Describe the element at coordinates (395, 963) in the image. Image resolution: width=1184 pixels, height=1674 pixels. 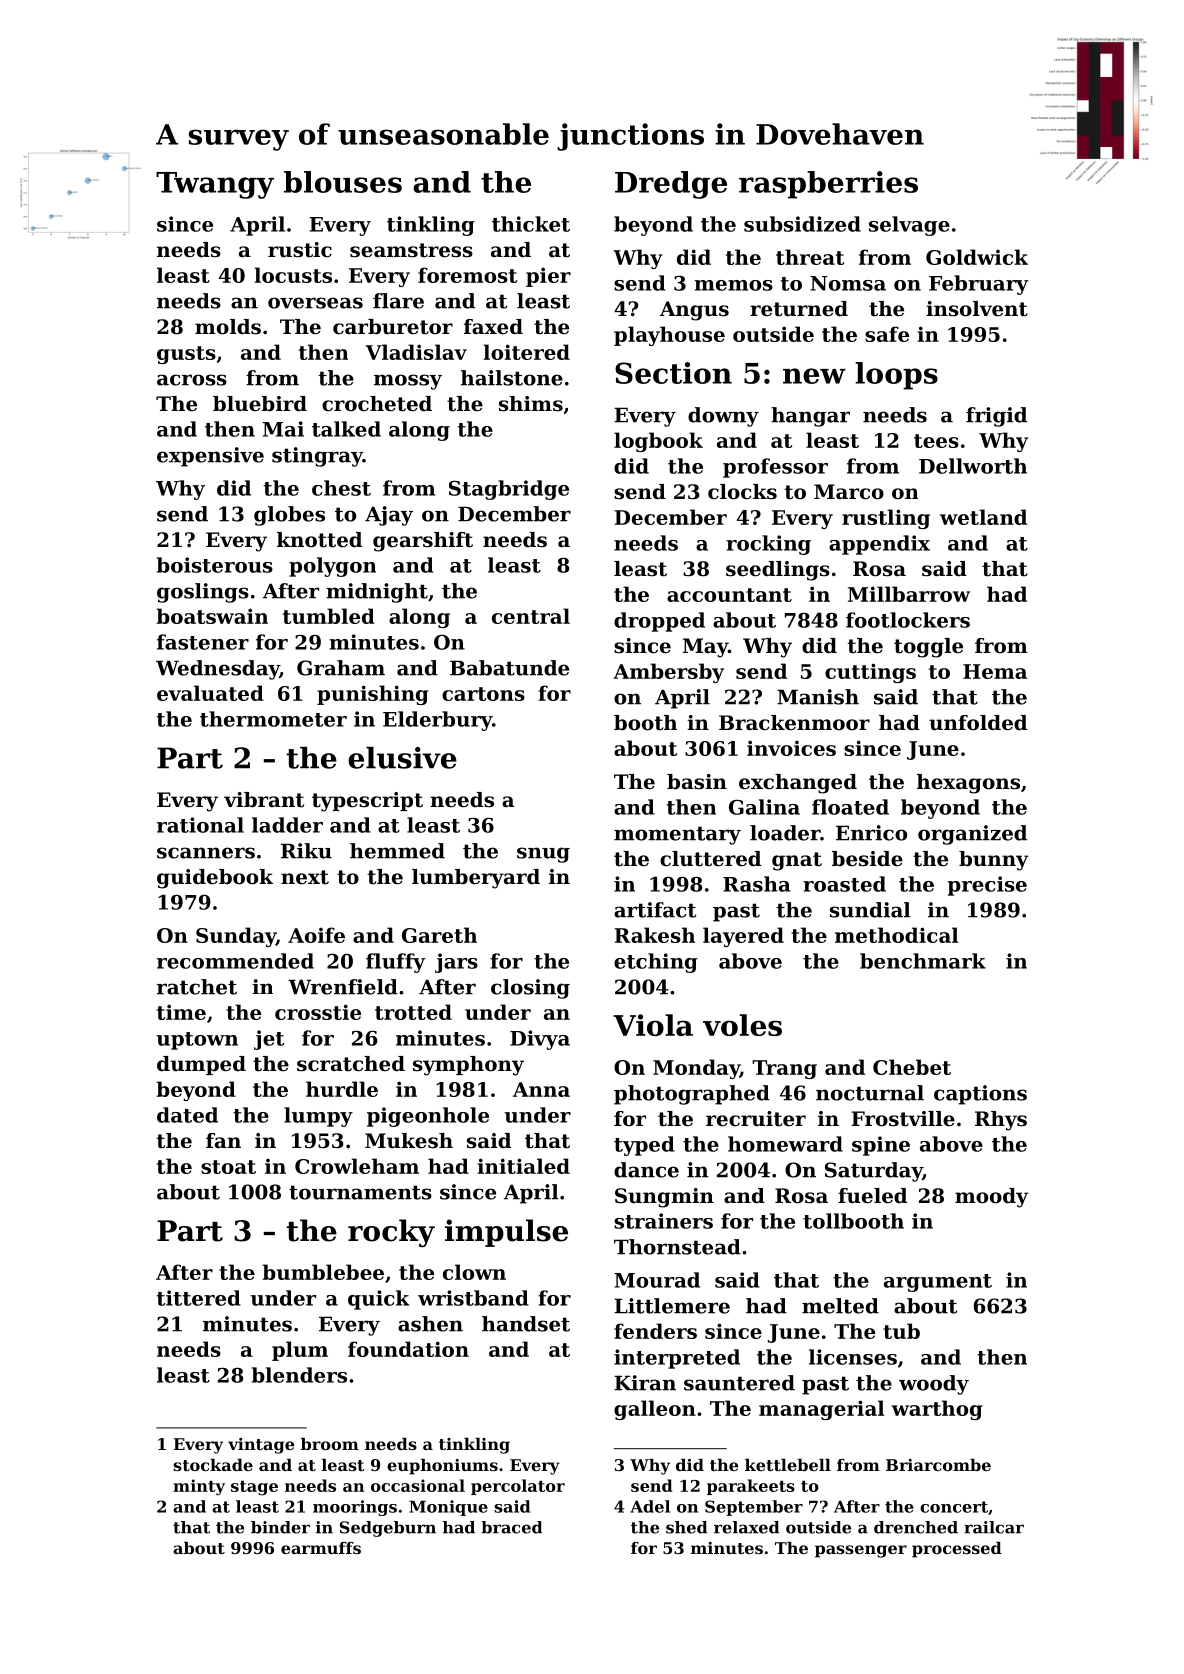
I see `fluffy` at that location.
